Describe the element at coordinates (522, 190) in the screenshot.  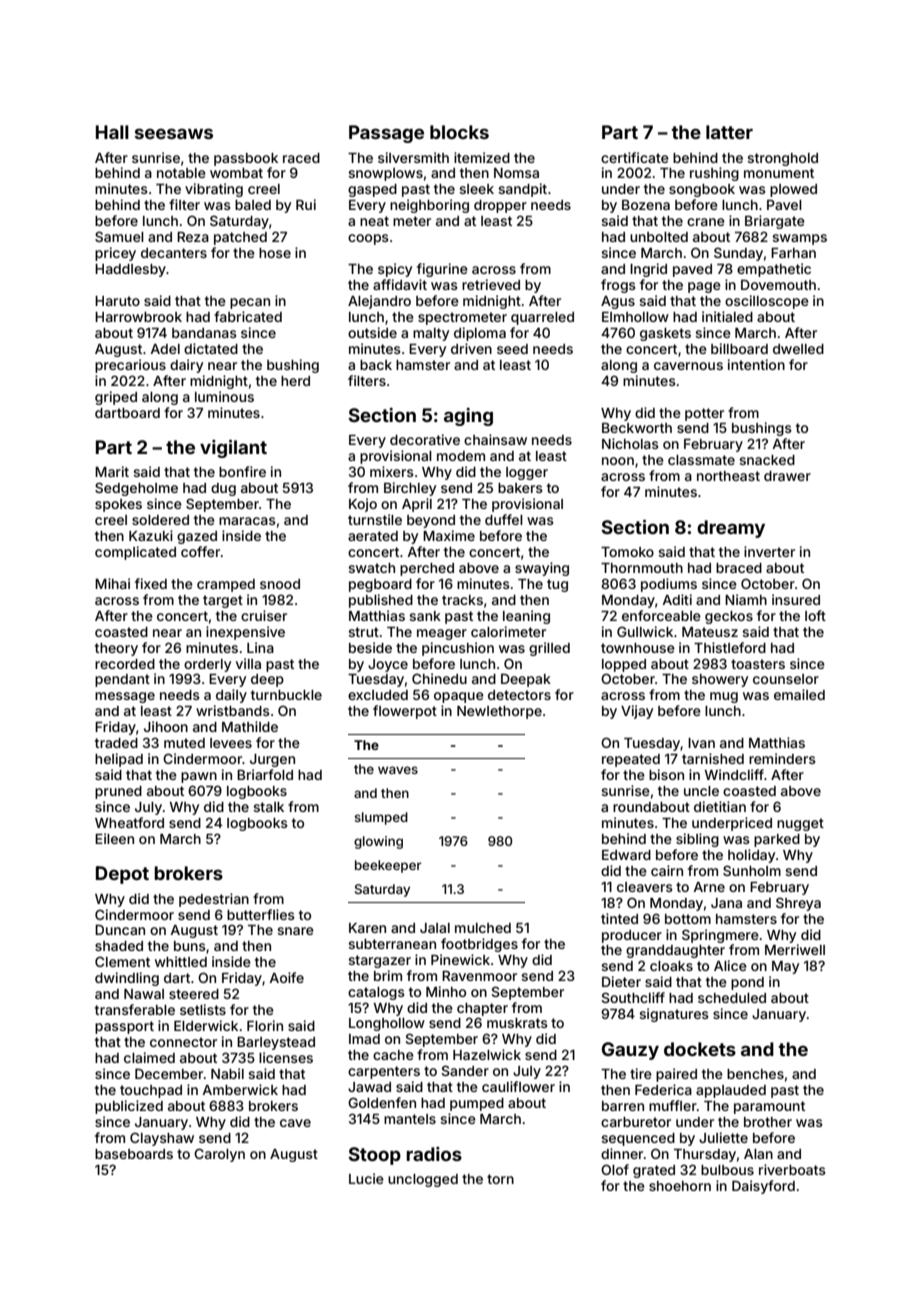
I see `sandpit` at that location.
